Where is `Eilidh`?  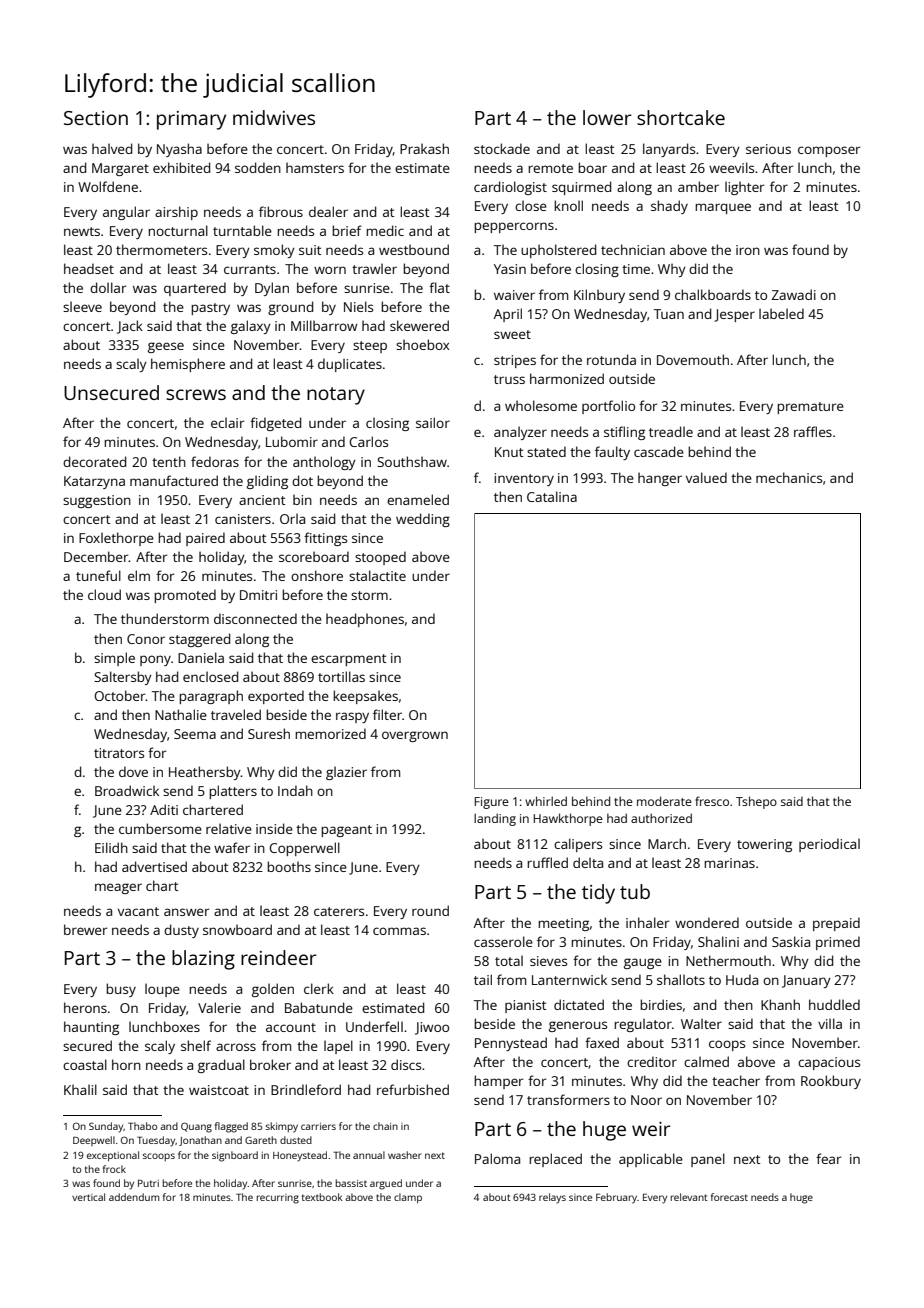
Eilidh is located at coordinates (111, 847).
